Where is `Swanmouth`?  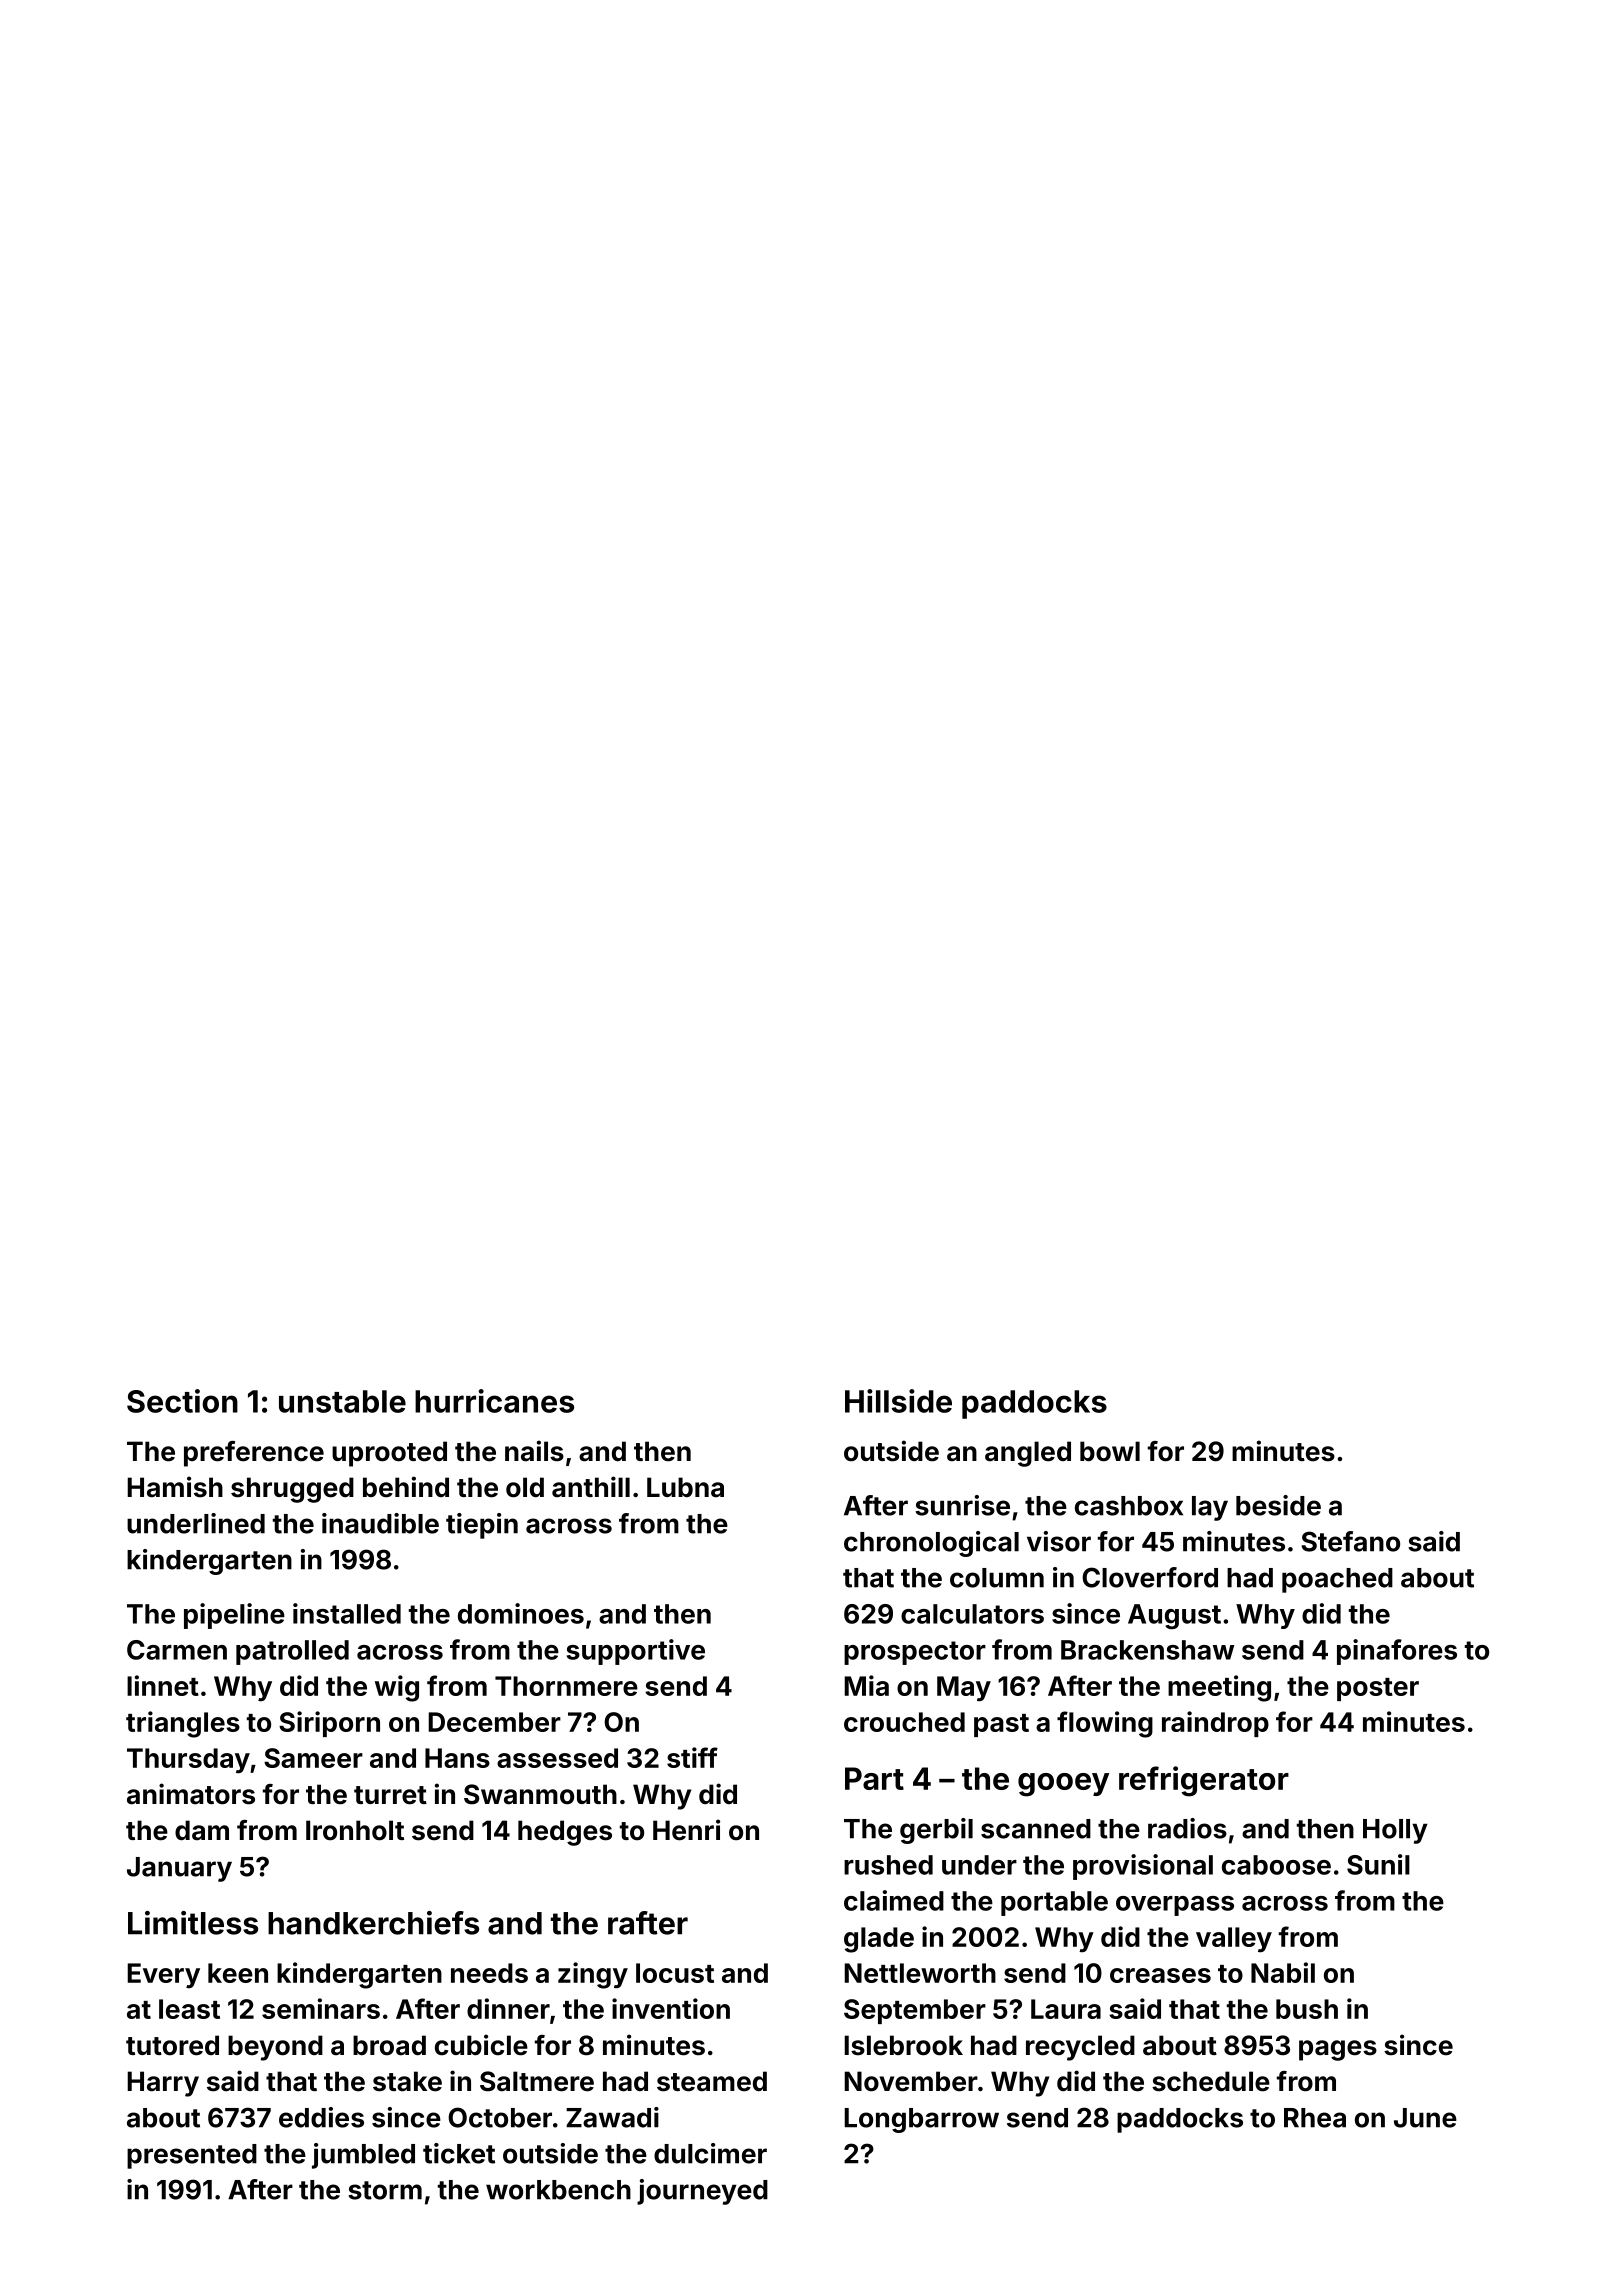 Swanmouth is located at coordinates (540, 1794).
